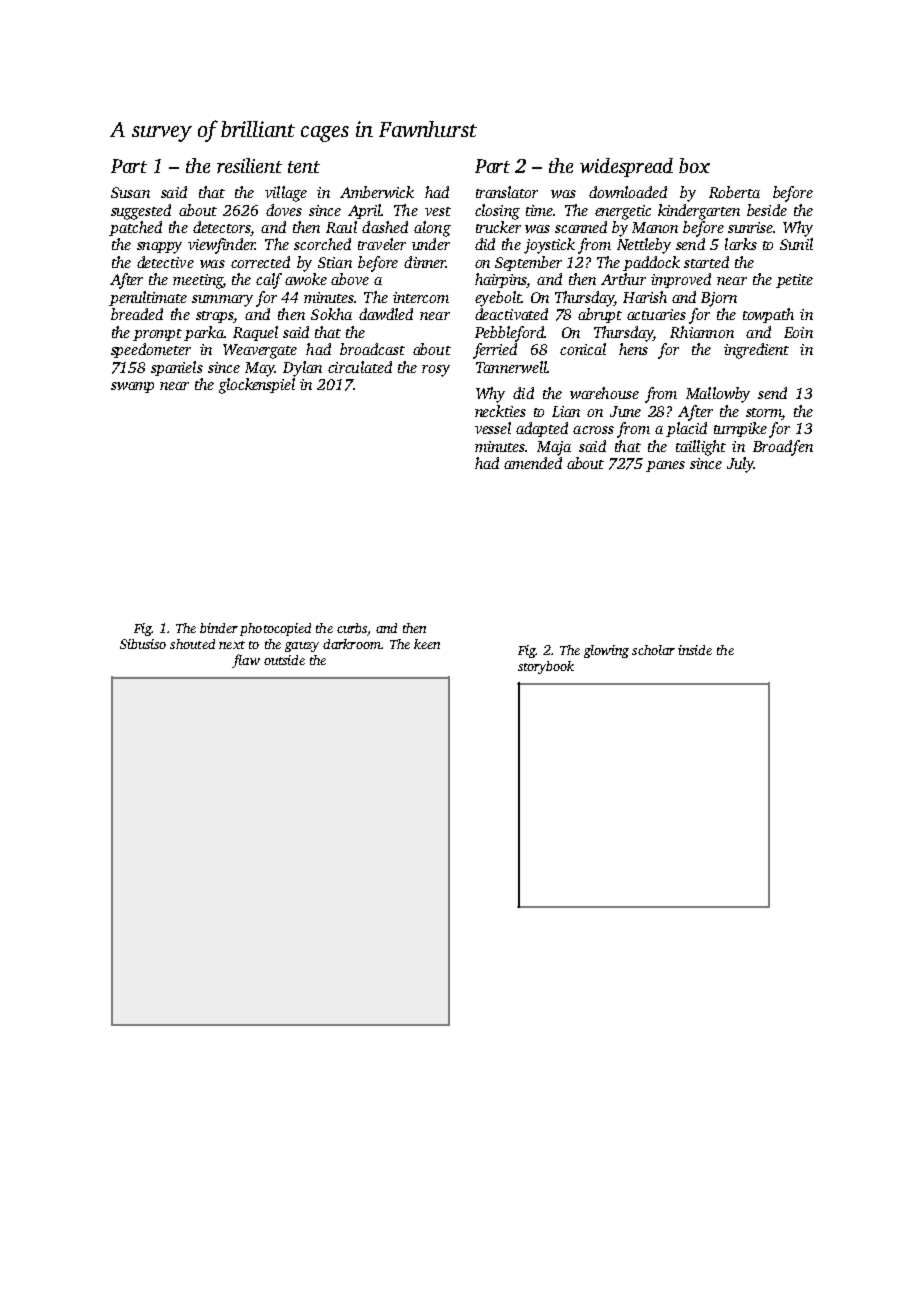 The height and width of the screenshot is (1314, 924). I want to click on sunrise, so click(750, 227).
